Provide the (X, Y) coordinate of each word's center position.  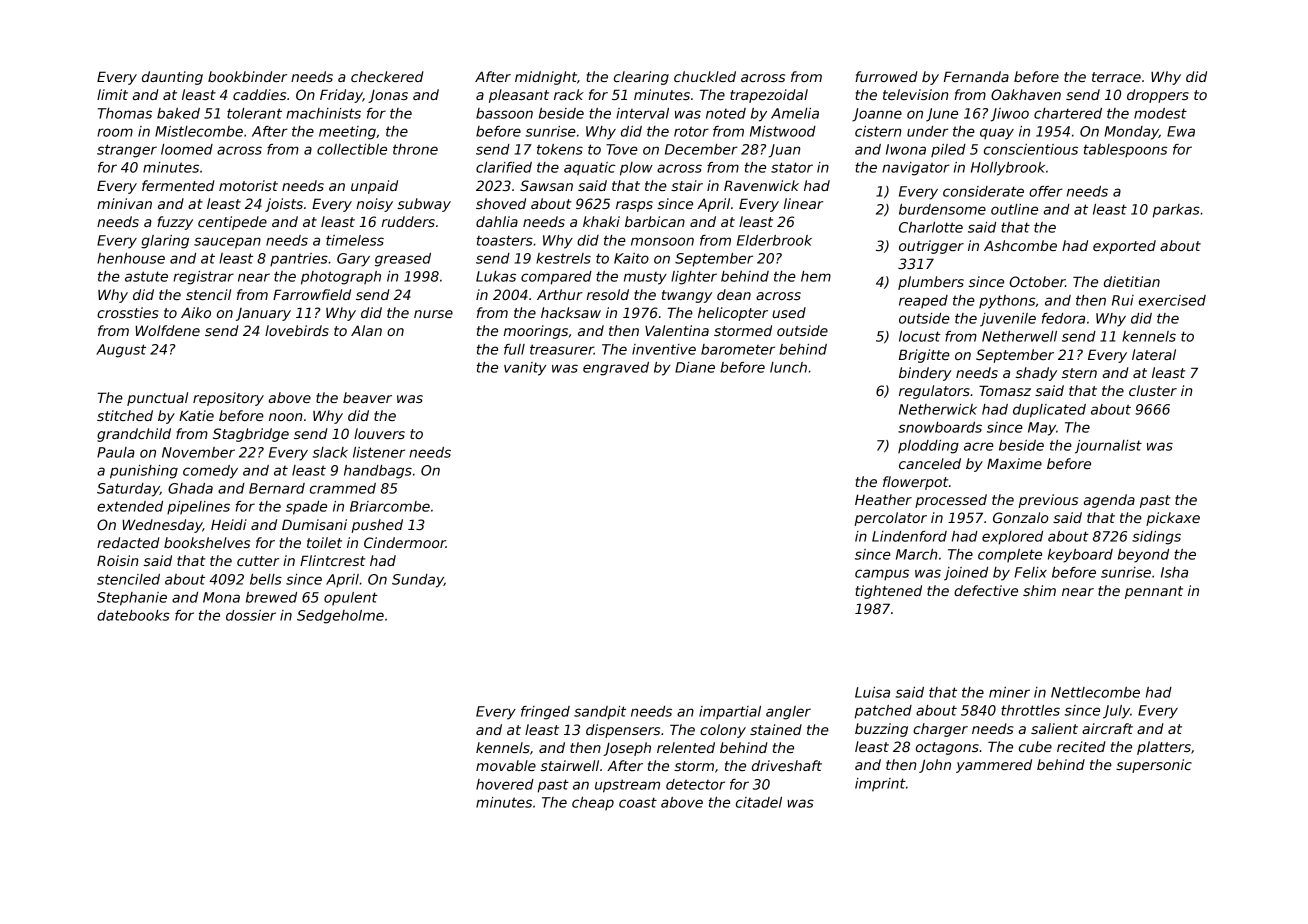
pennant (1154, 592)
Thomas (125, 113)
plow (636, 169)
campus (882, 575)
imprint (880, 785)
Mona (221, 597)
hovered (505, 784)
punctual (157, 399)
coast (638, 802)
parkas (1176, 211)
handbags (378, 472)
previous (1048, 501)
